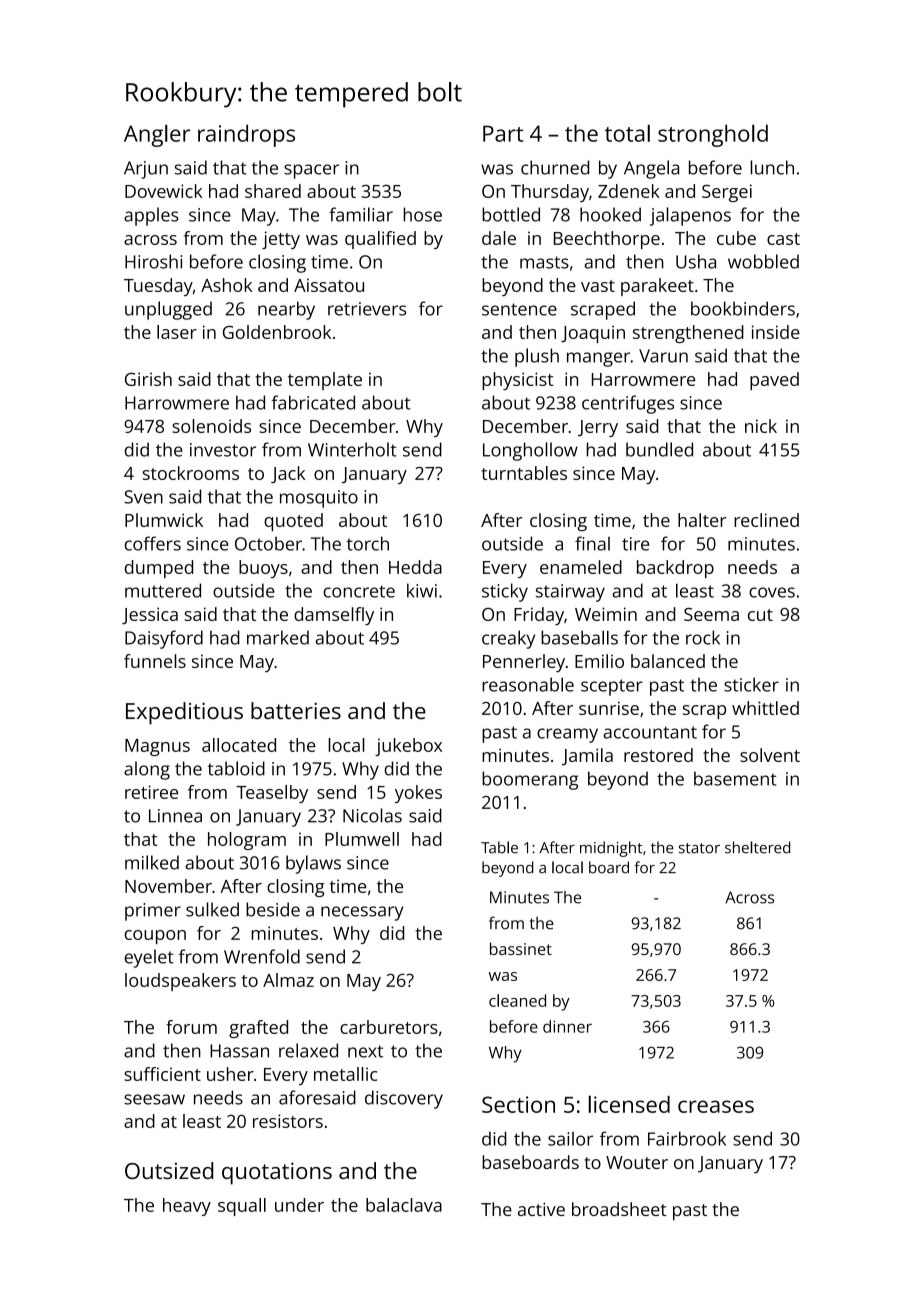 The width and height of the page is (924, 1314). What do you see at coordinates (570, 1139) in the page?
I see `sailor` at bounding box center [570, 1139].
